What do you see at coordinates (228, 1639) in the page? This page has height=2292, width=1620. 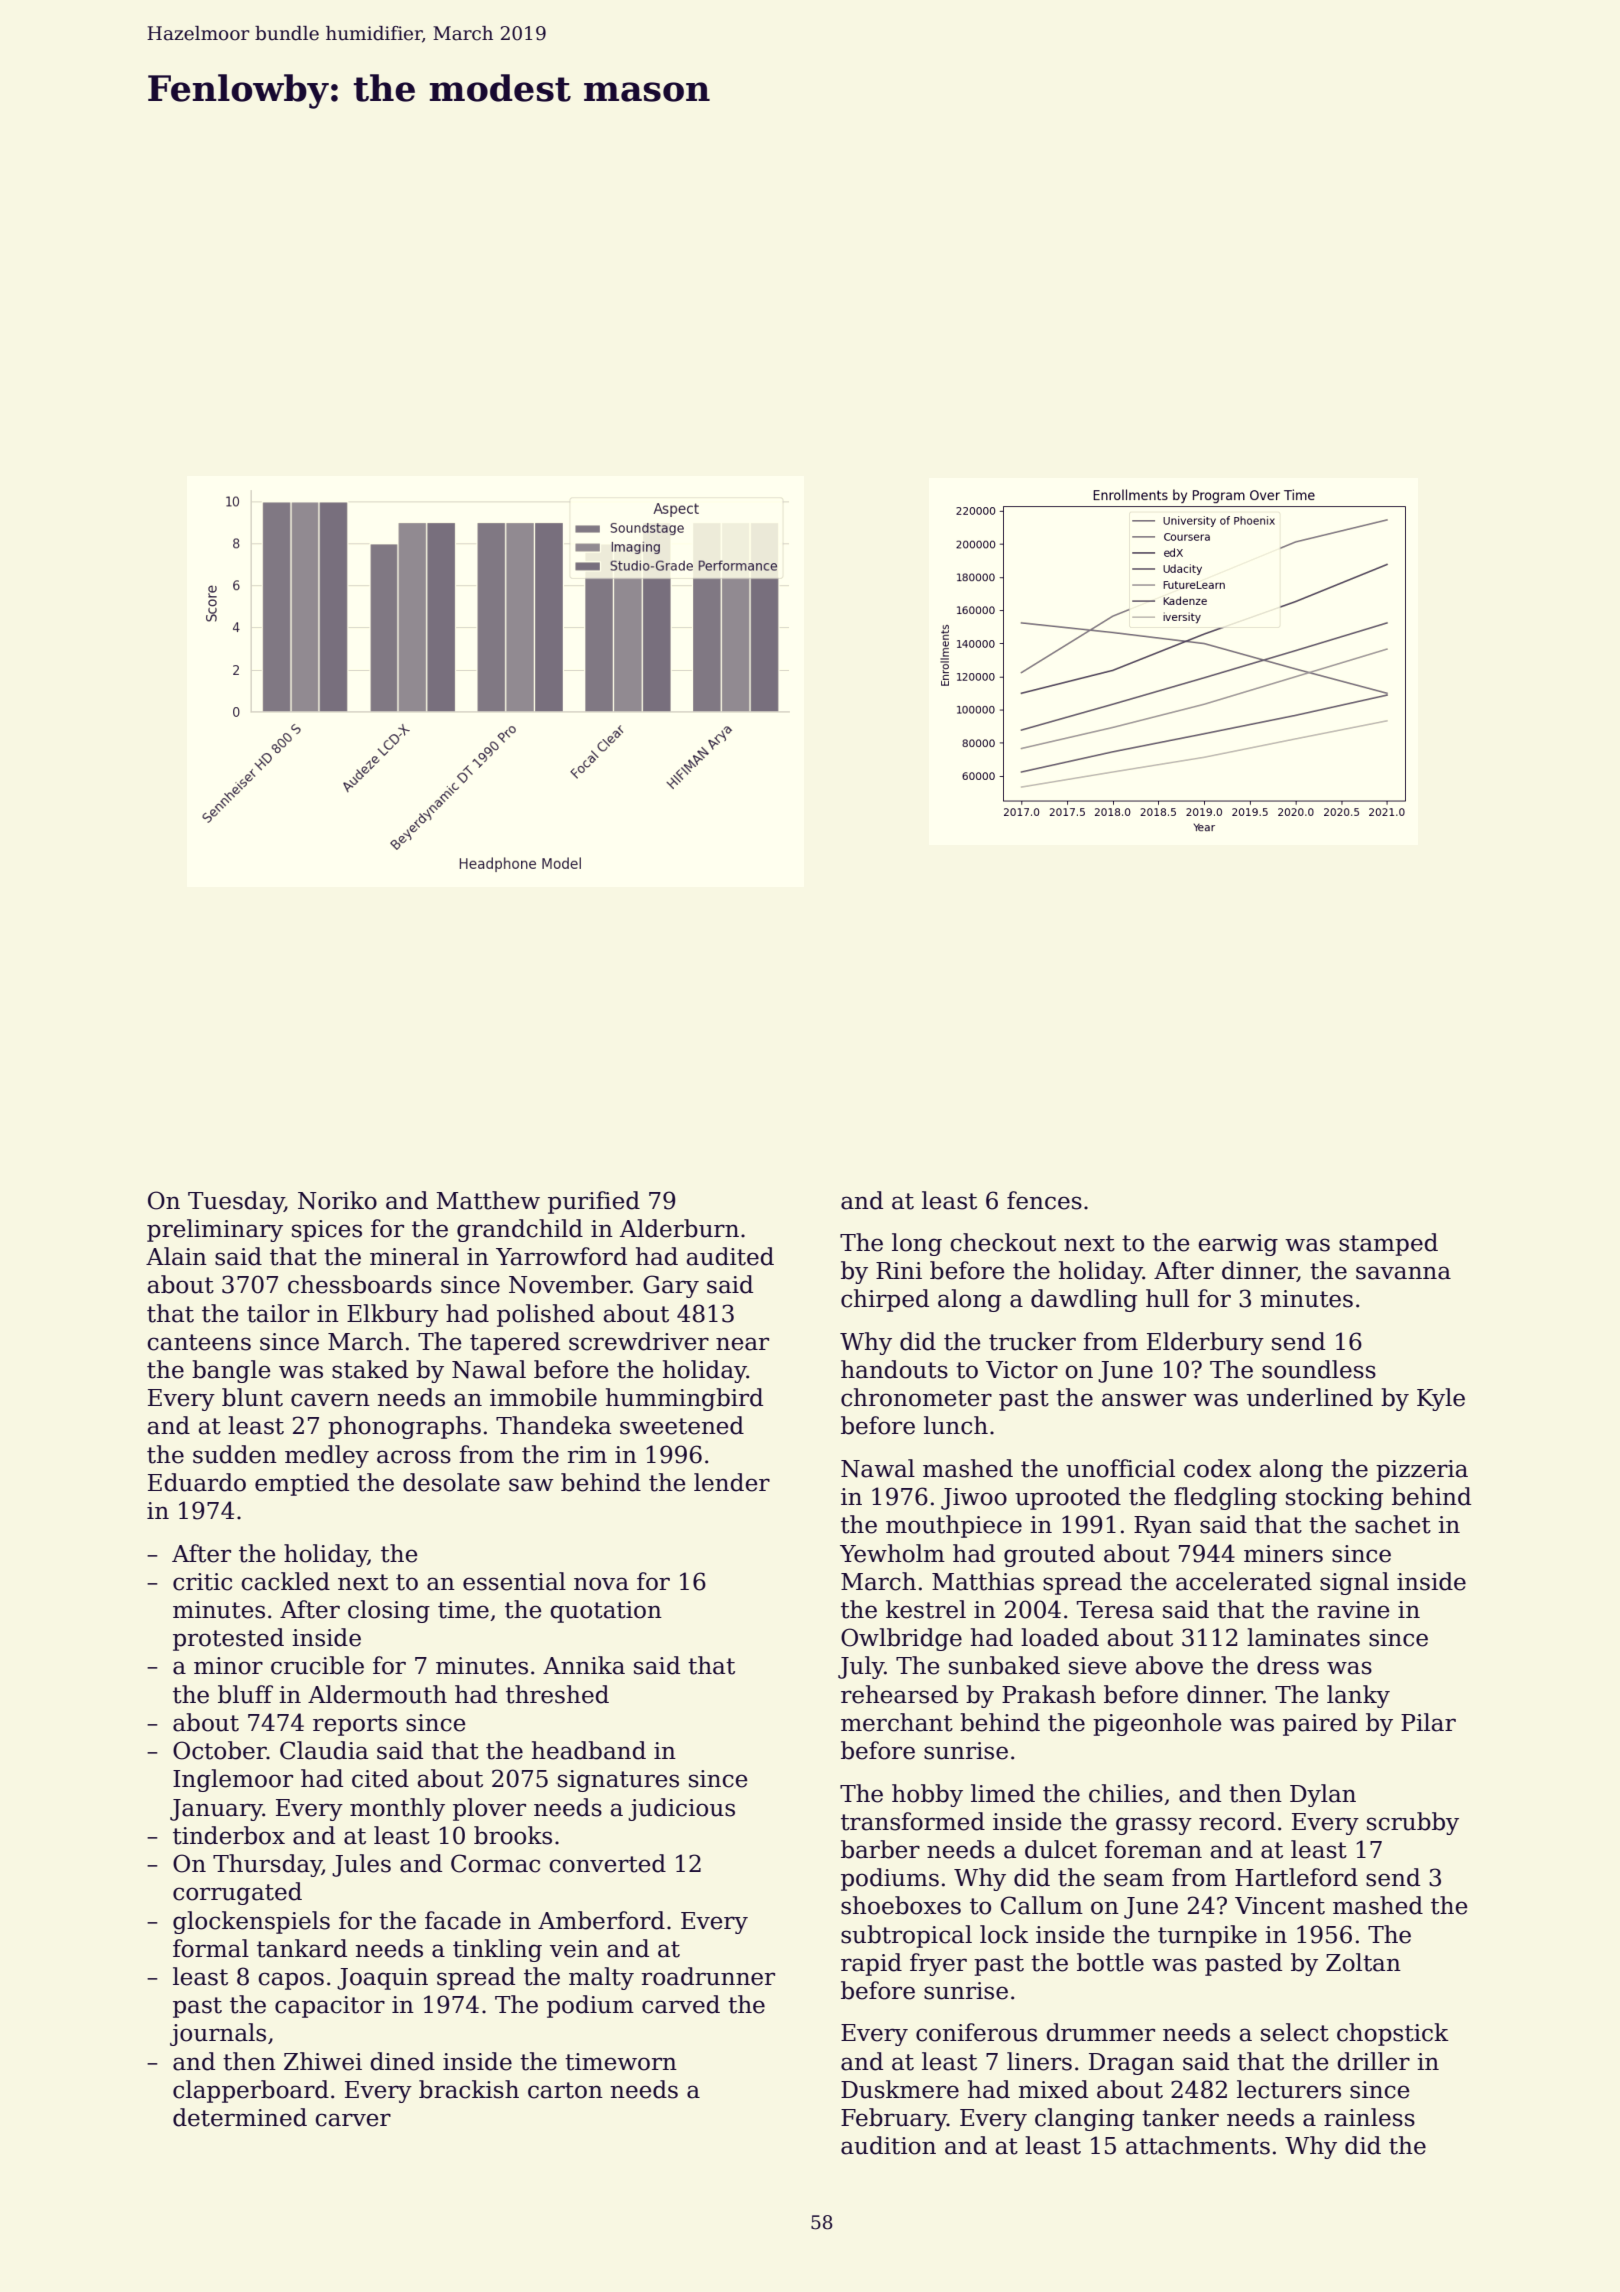 I see `protested` at bounding box center [228, 1639].
